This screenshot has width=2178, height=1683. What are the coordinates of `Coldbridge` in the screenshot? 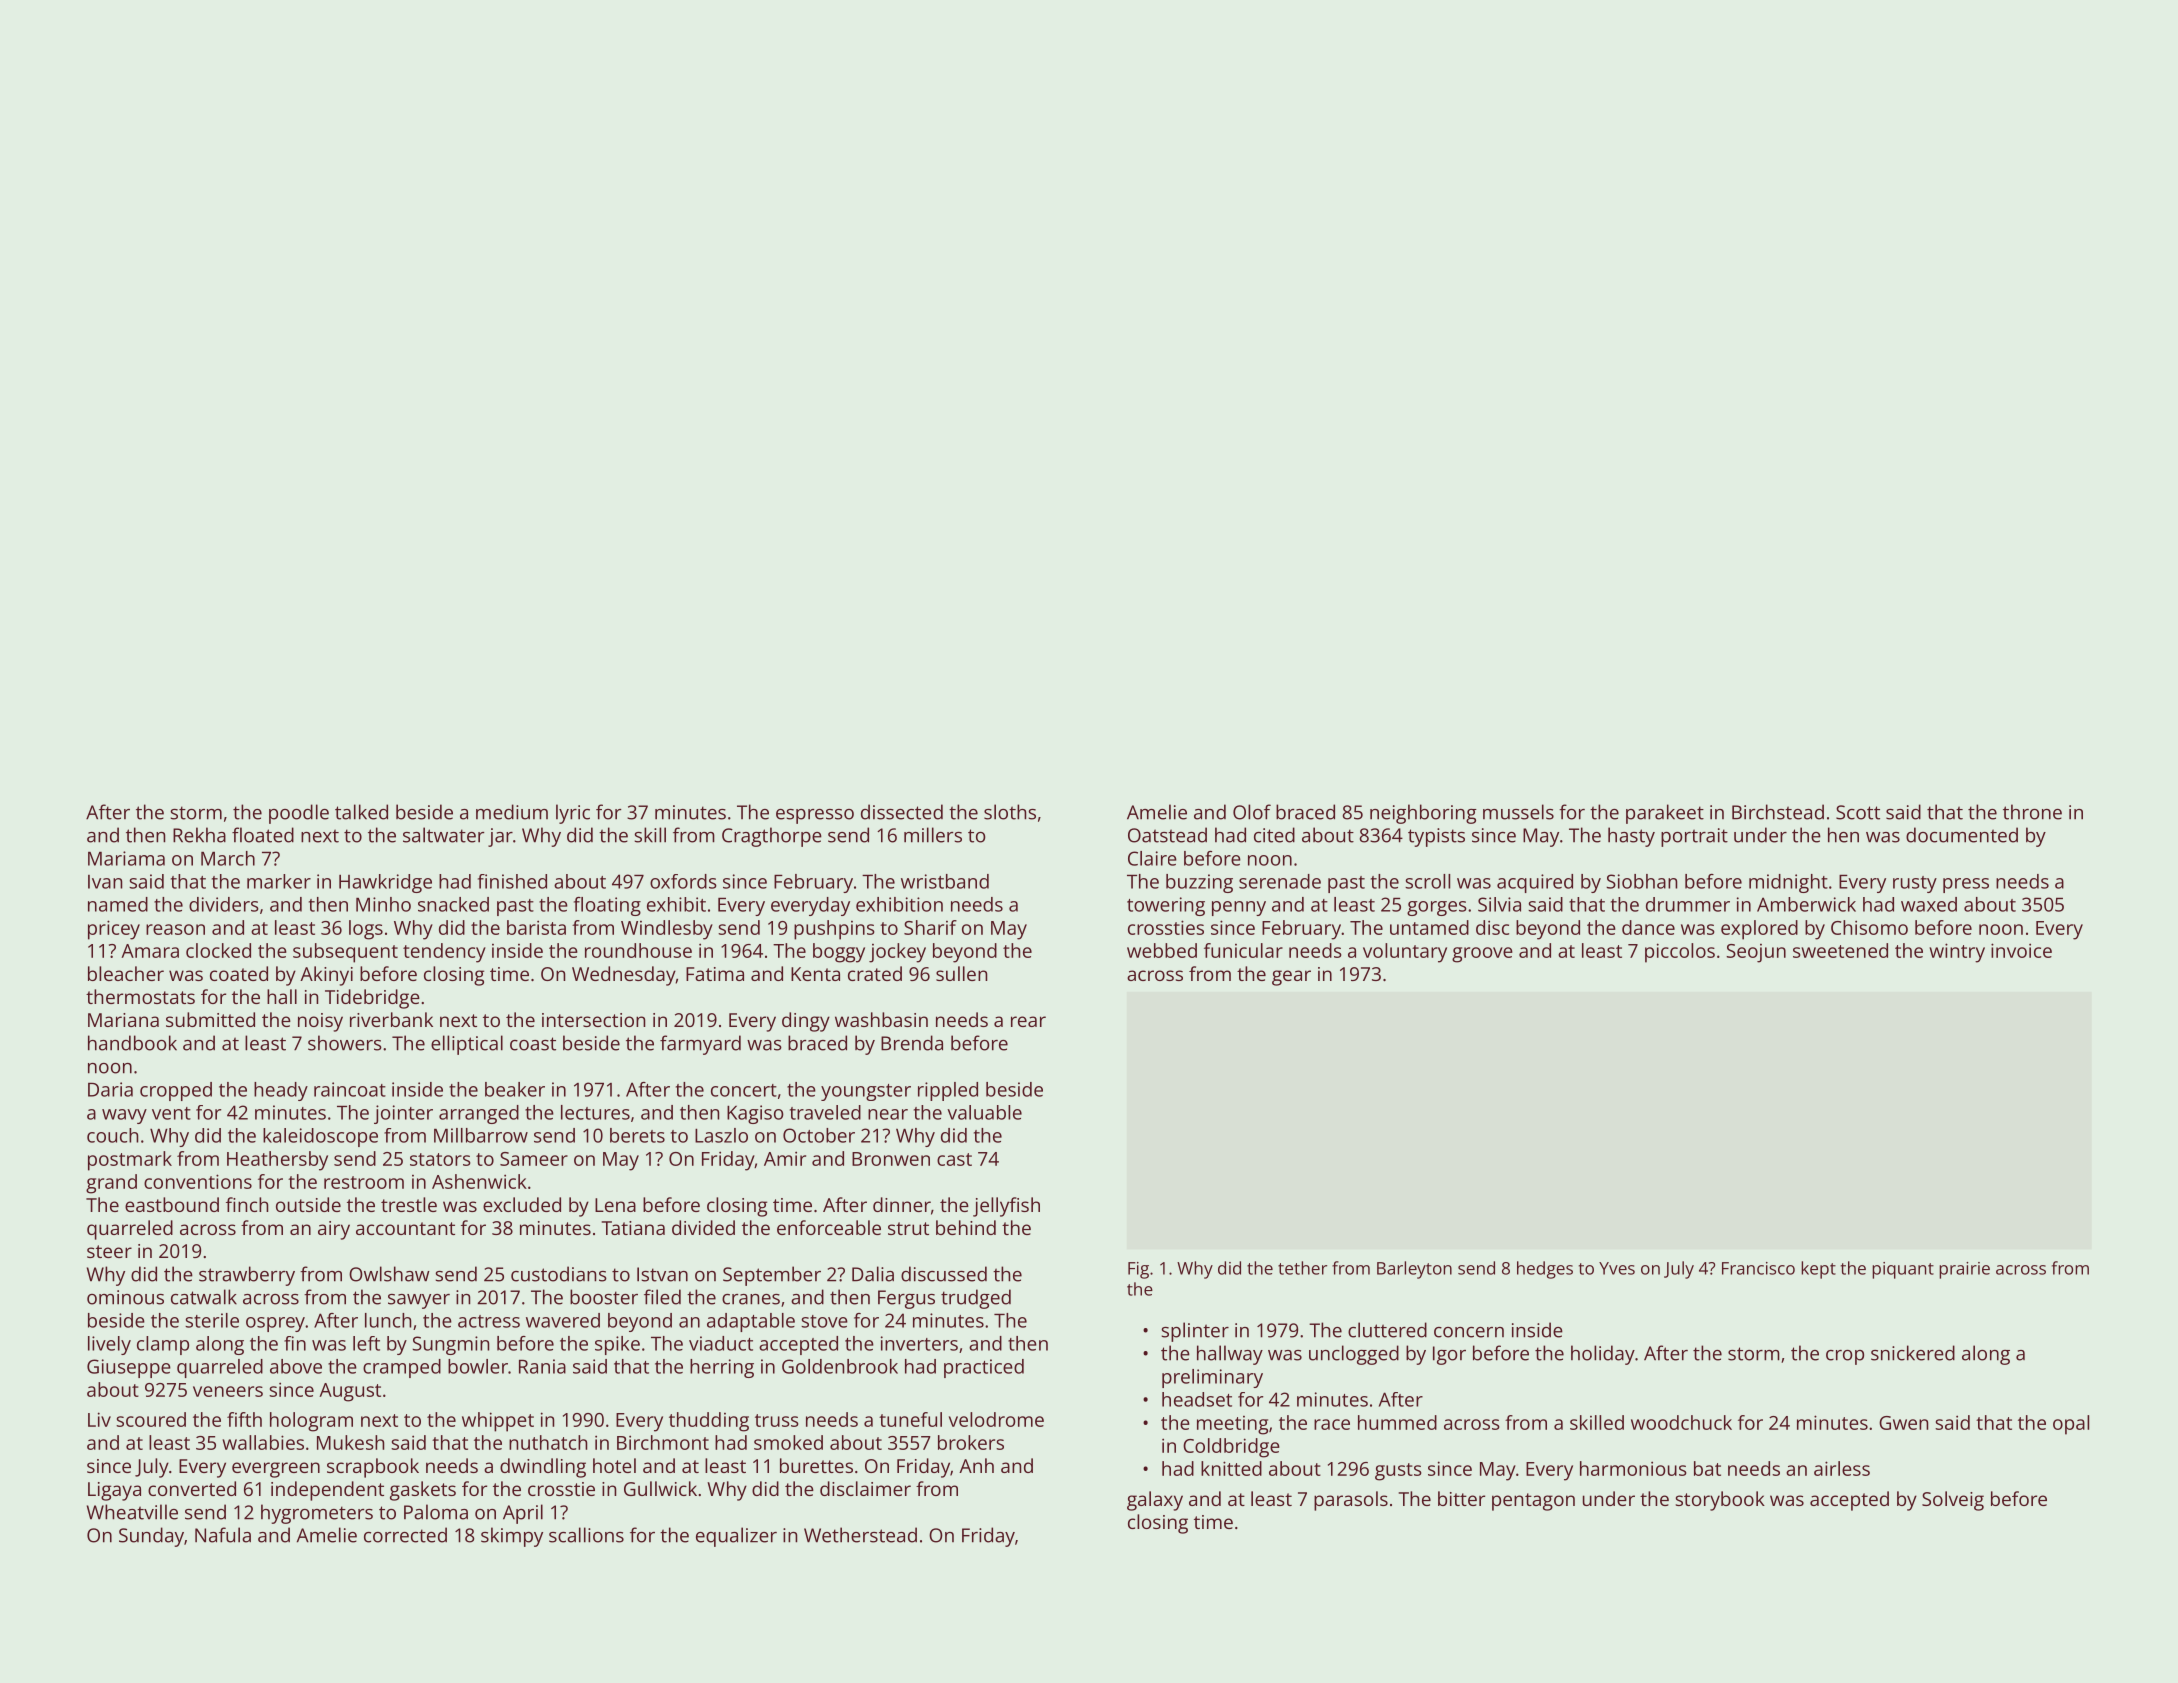 It's located at (1231, 1448).
